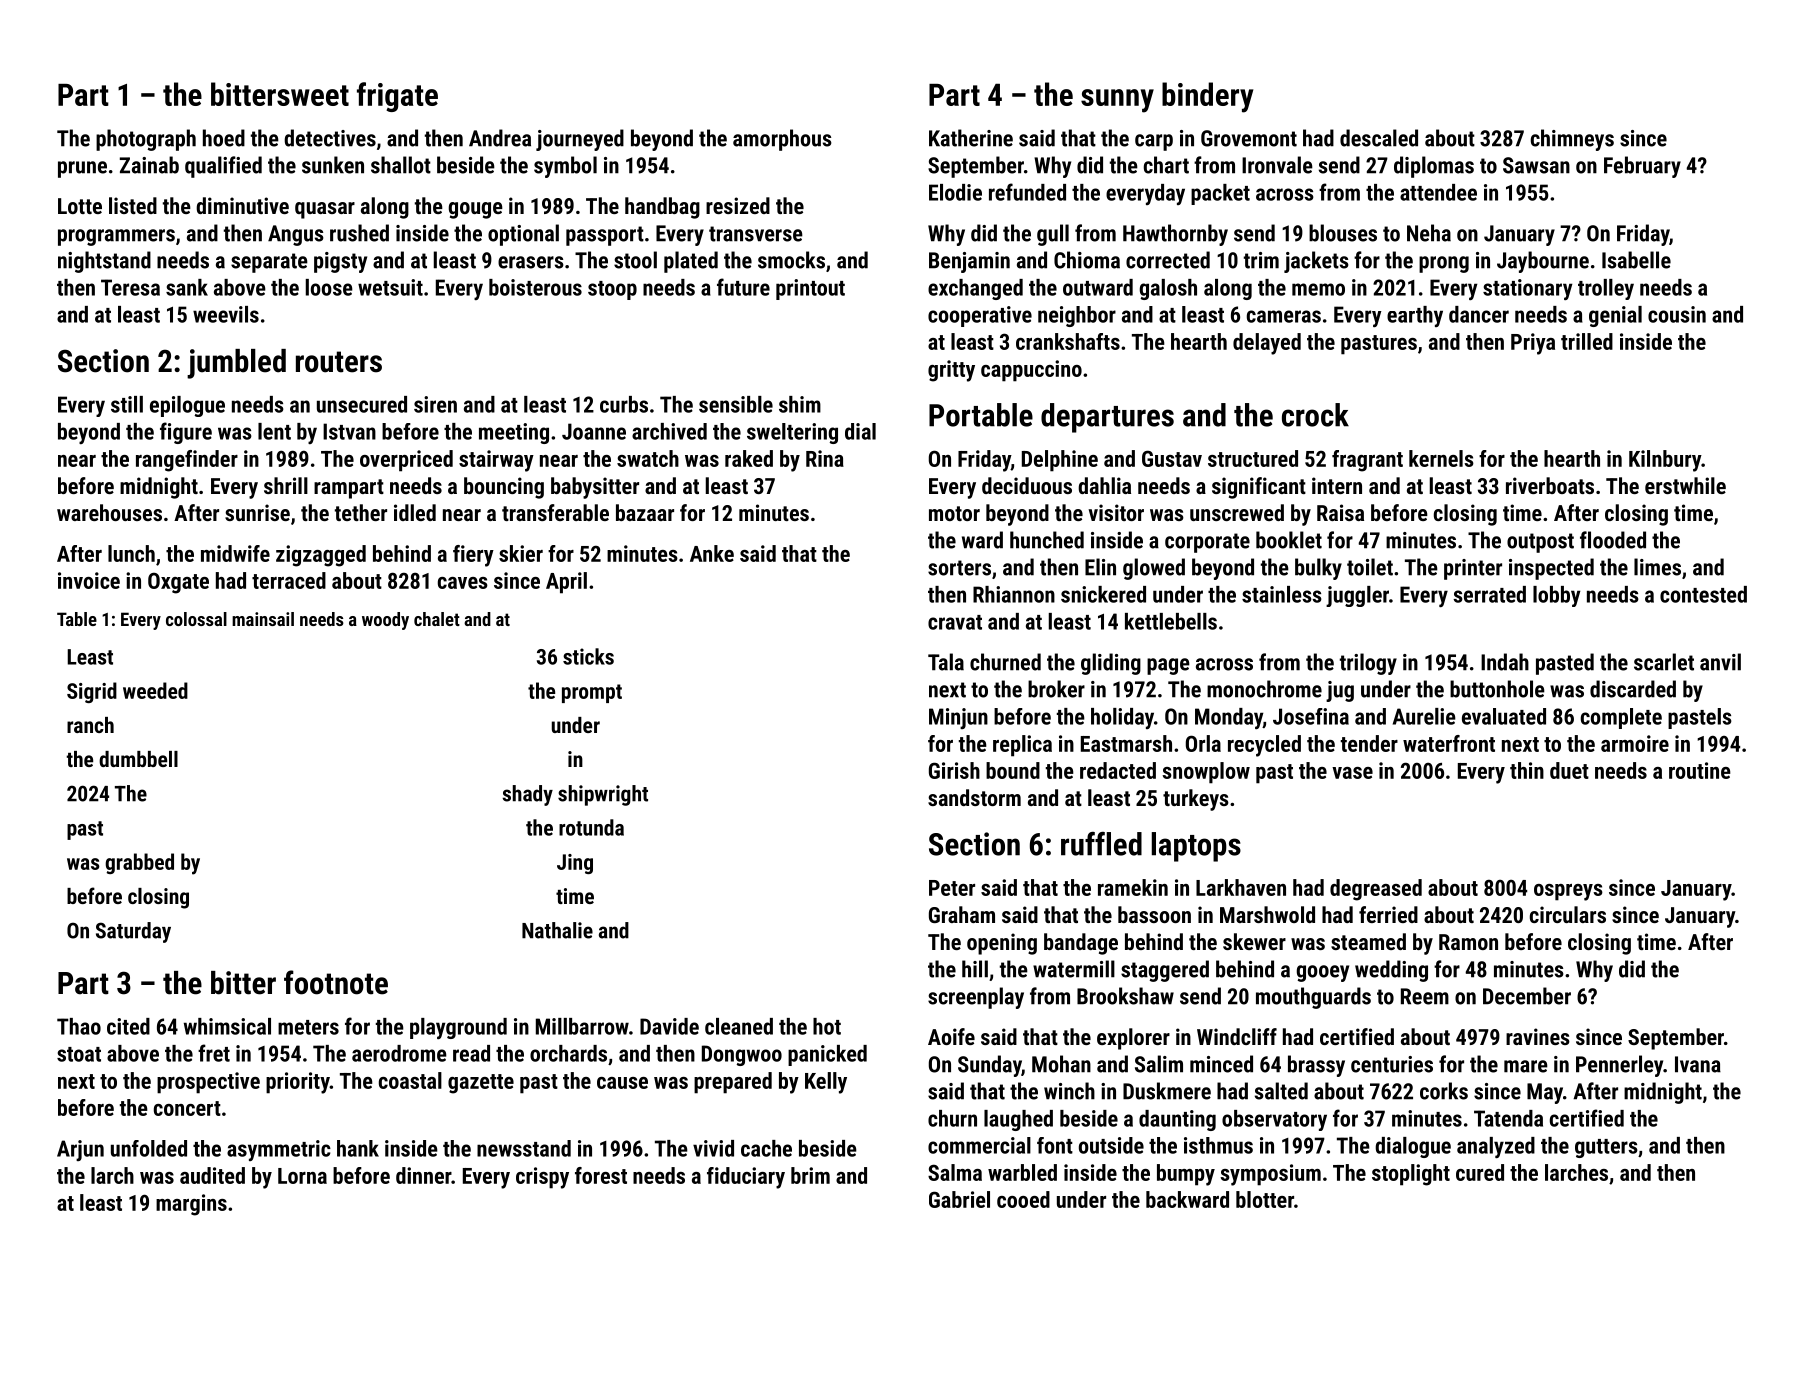 This document has width=1807, height=1396. What do you see at coordinates (146, 140) in the document?
I see `photograph` at bounding box center [146, 140].
